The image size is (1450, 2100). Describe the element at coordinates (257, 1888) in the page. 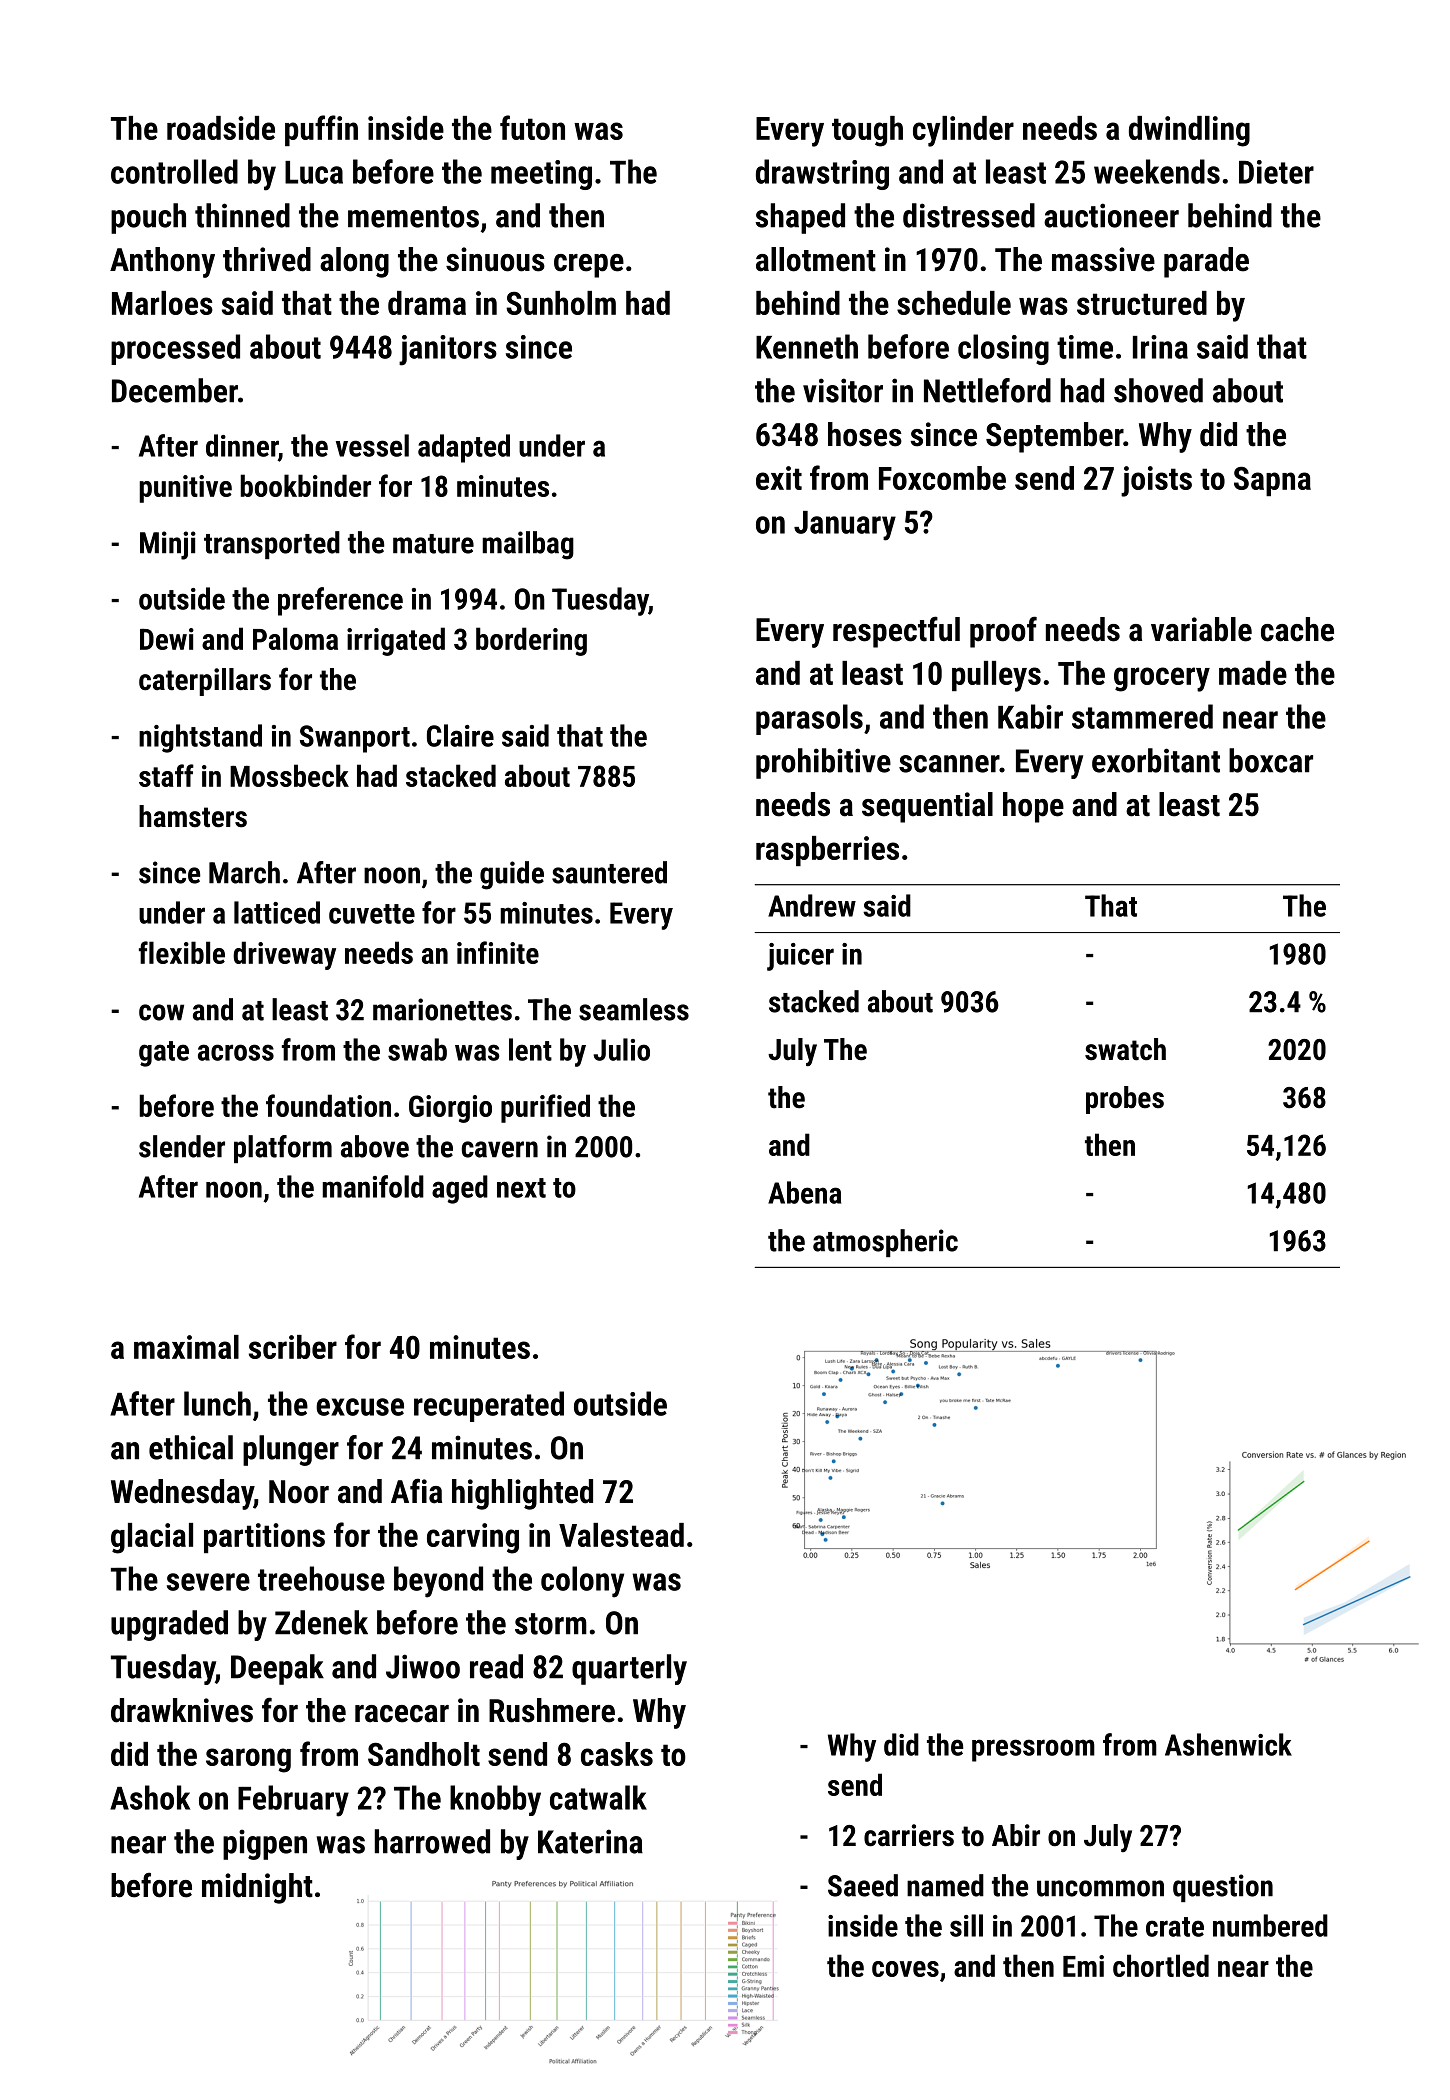

I see `midnight` at that location.
